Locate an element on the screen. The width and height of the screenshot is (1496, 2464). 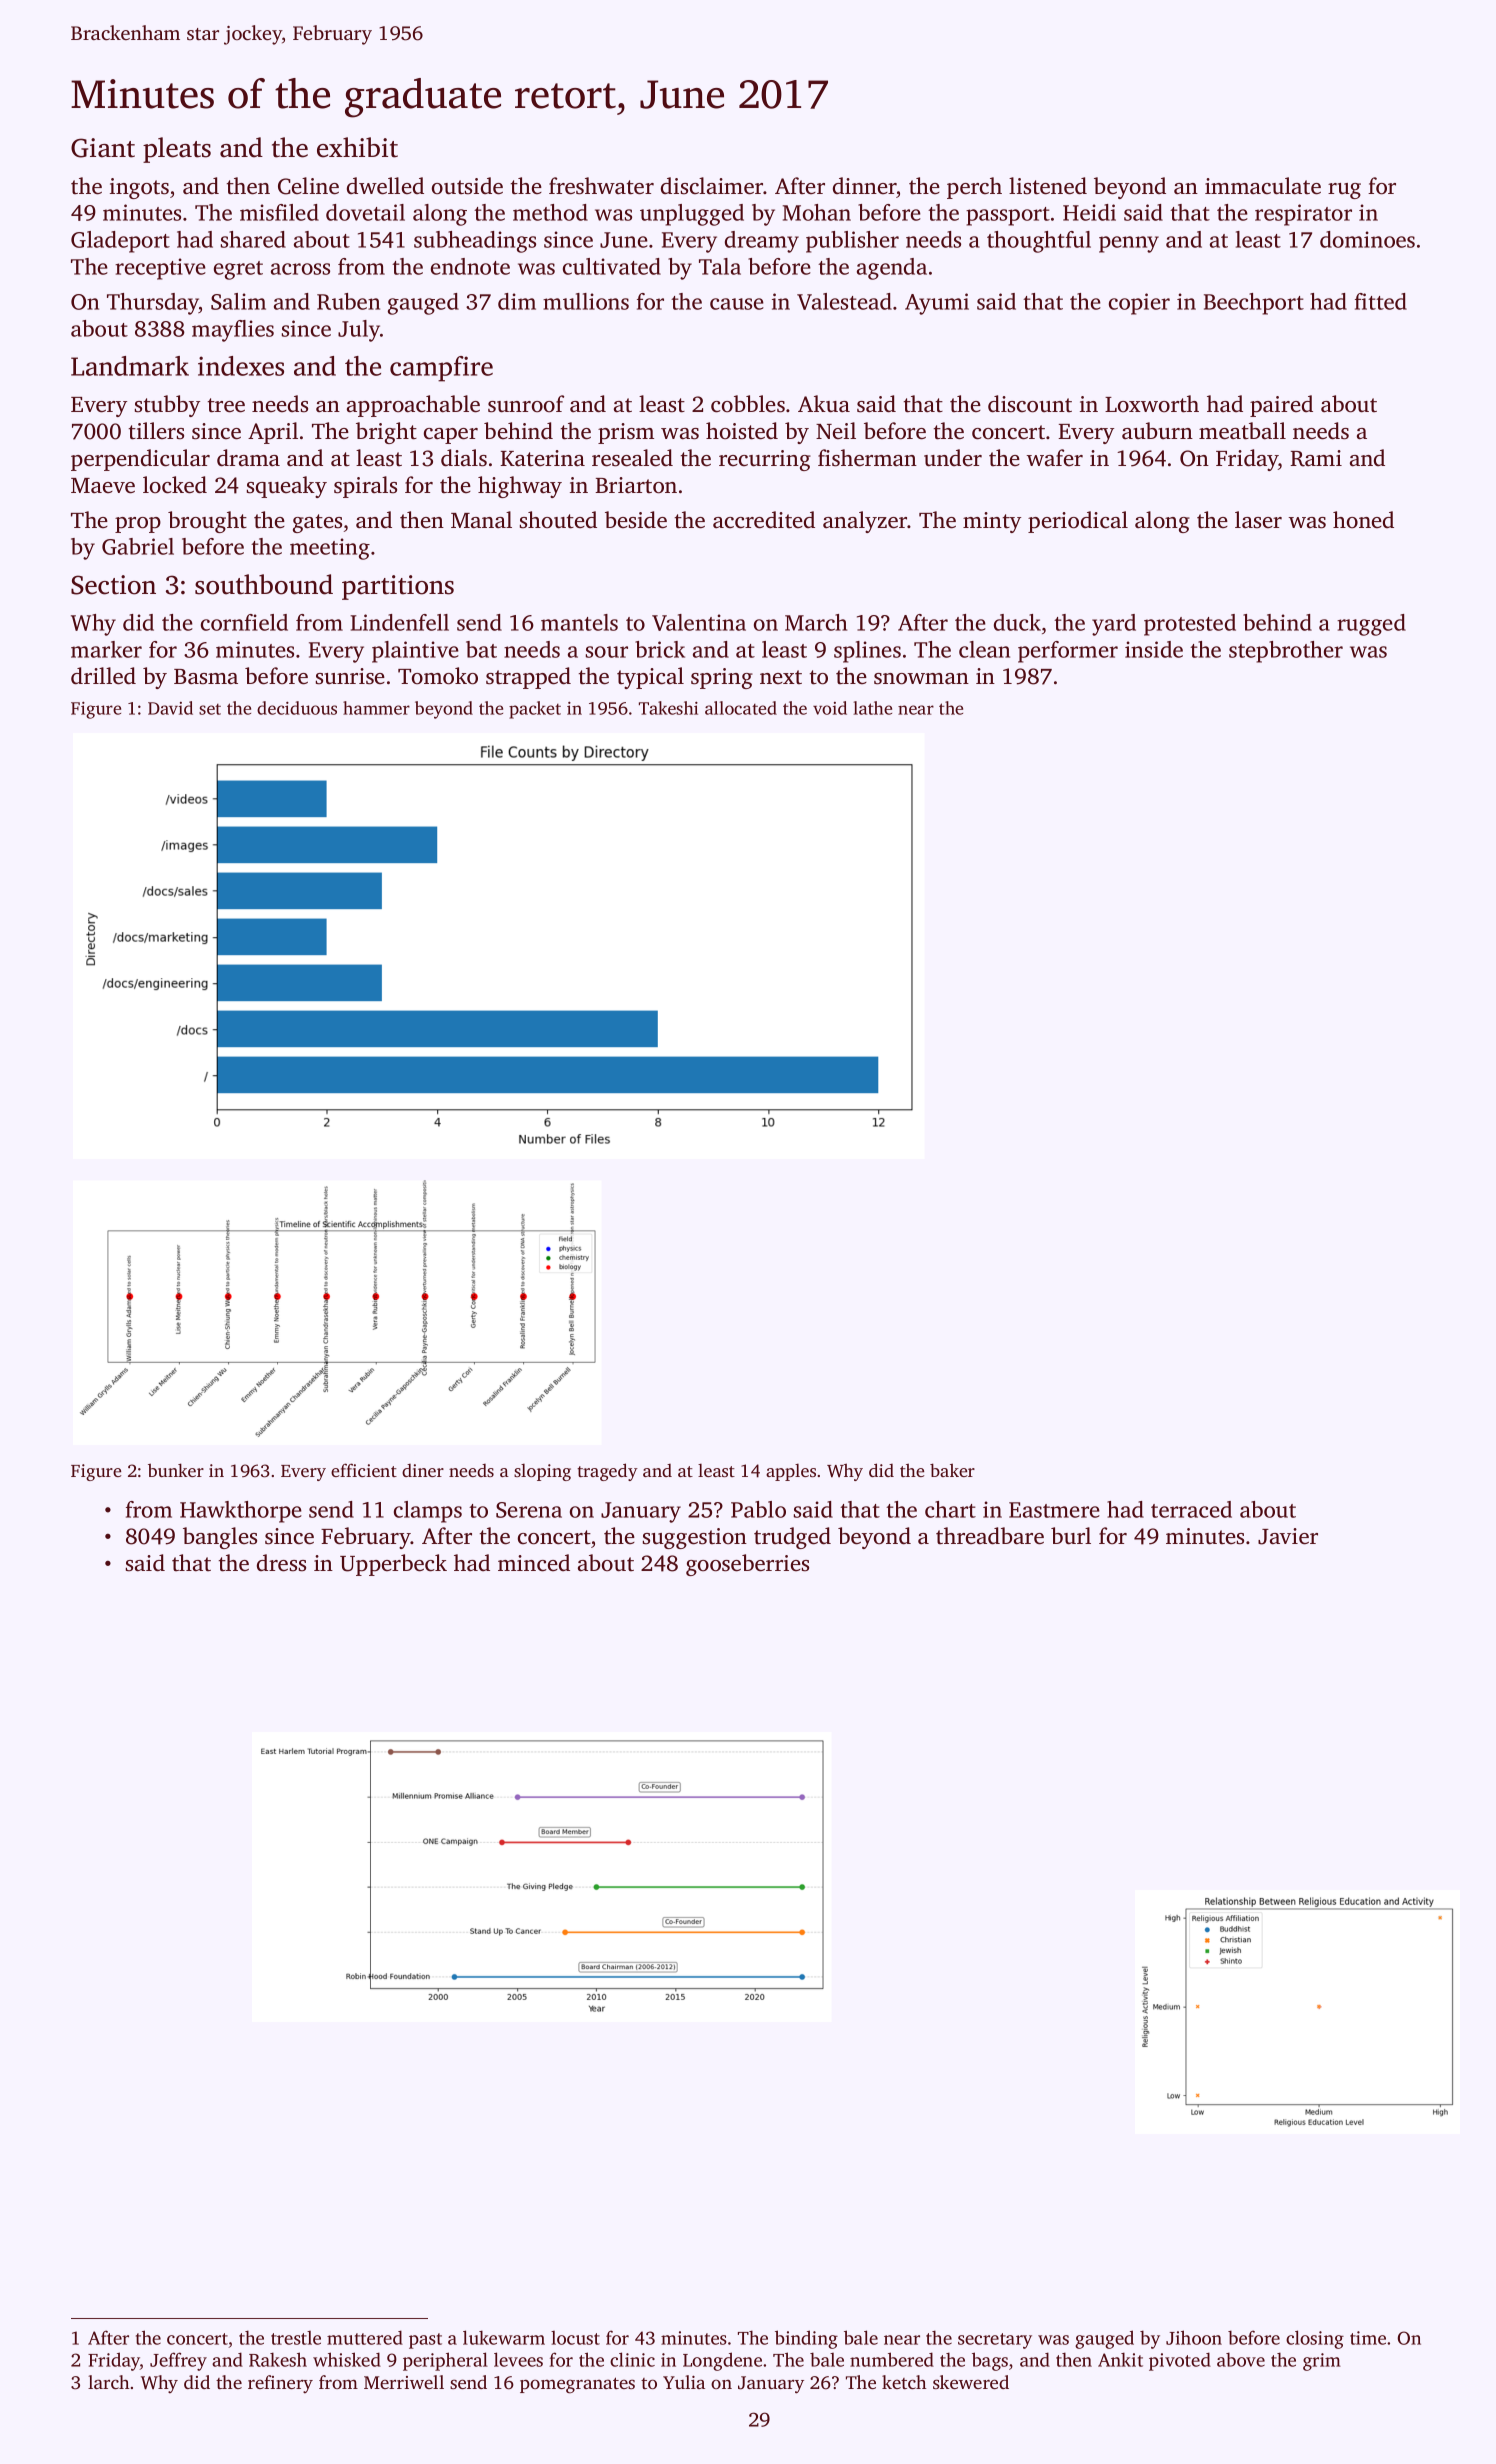
drama is located at coordinates (248, 457).
